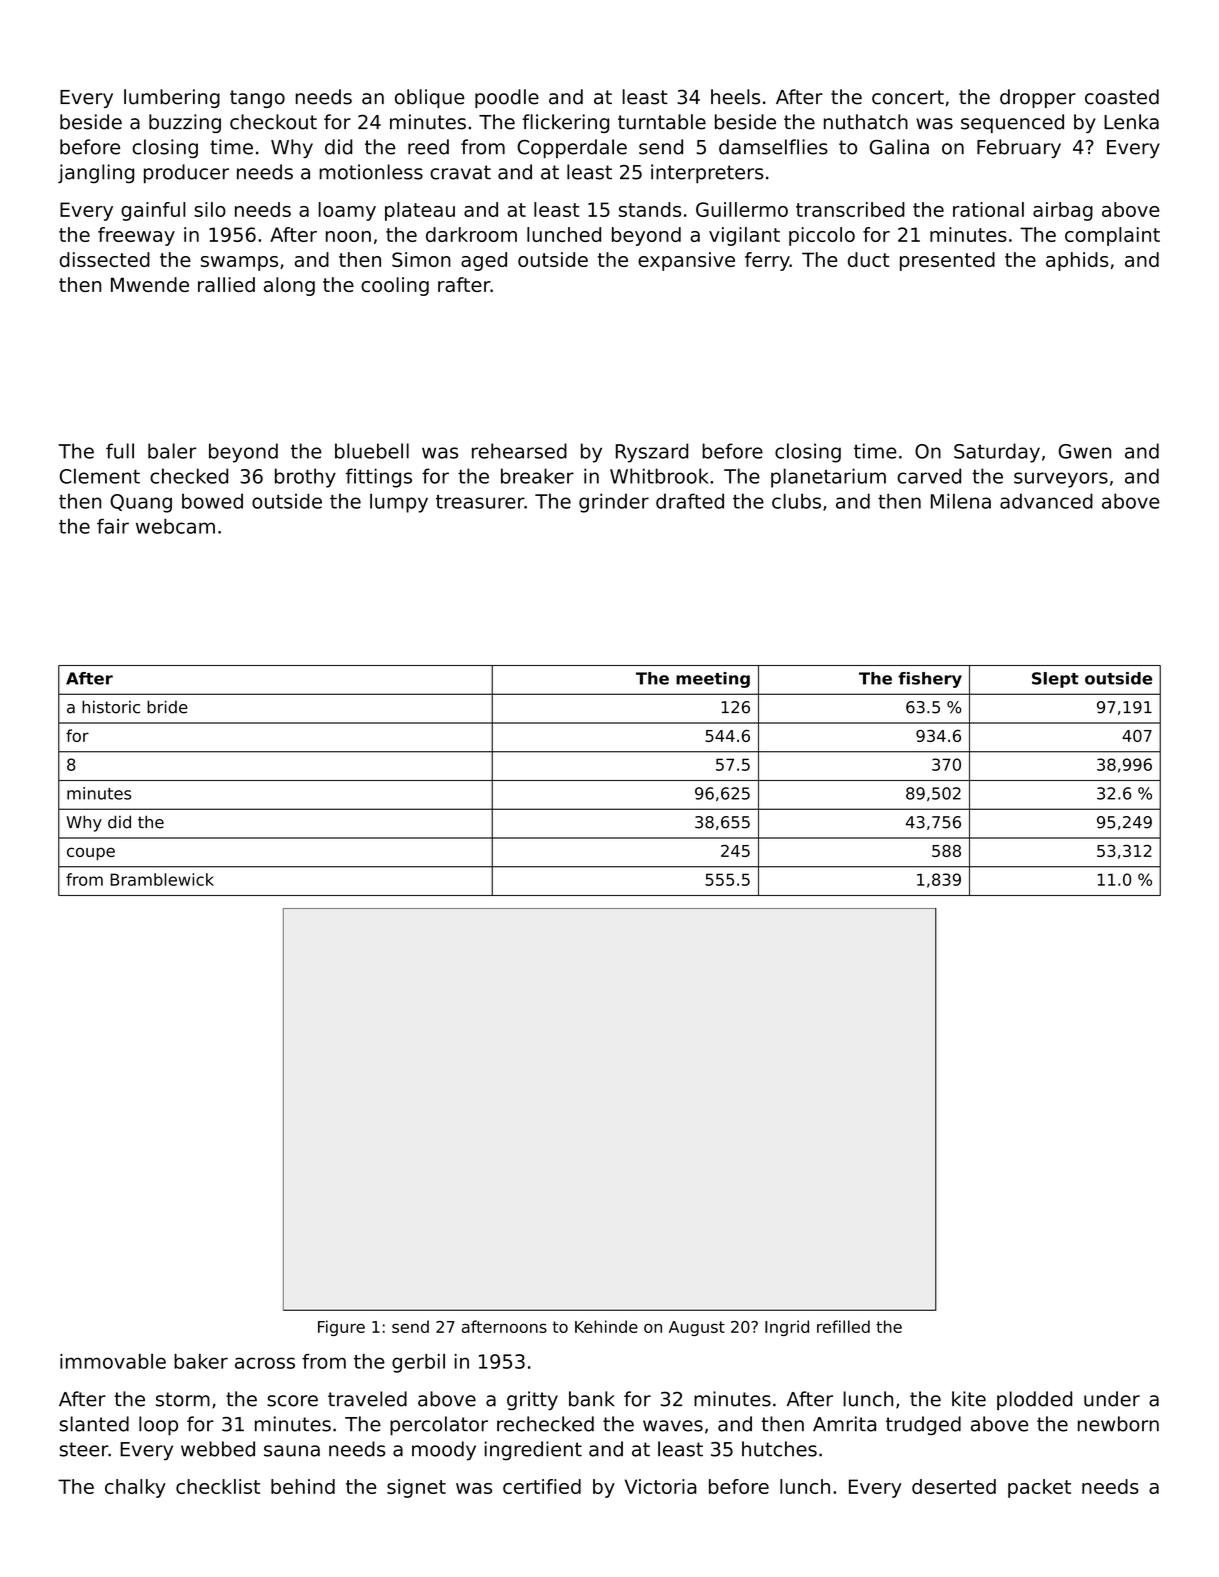 The width and height of the screenshot is (1219, 1577). I want to click on airbag, so click(1063, 211).
